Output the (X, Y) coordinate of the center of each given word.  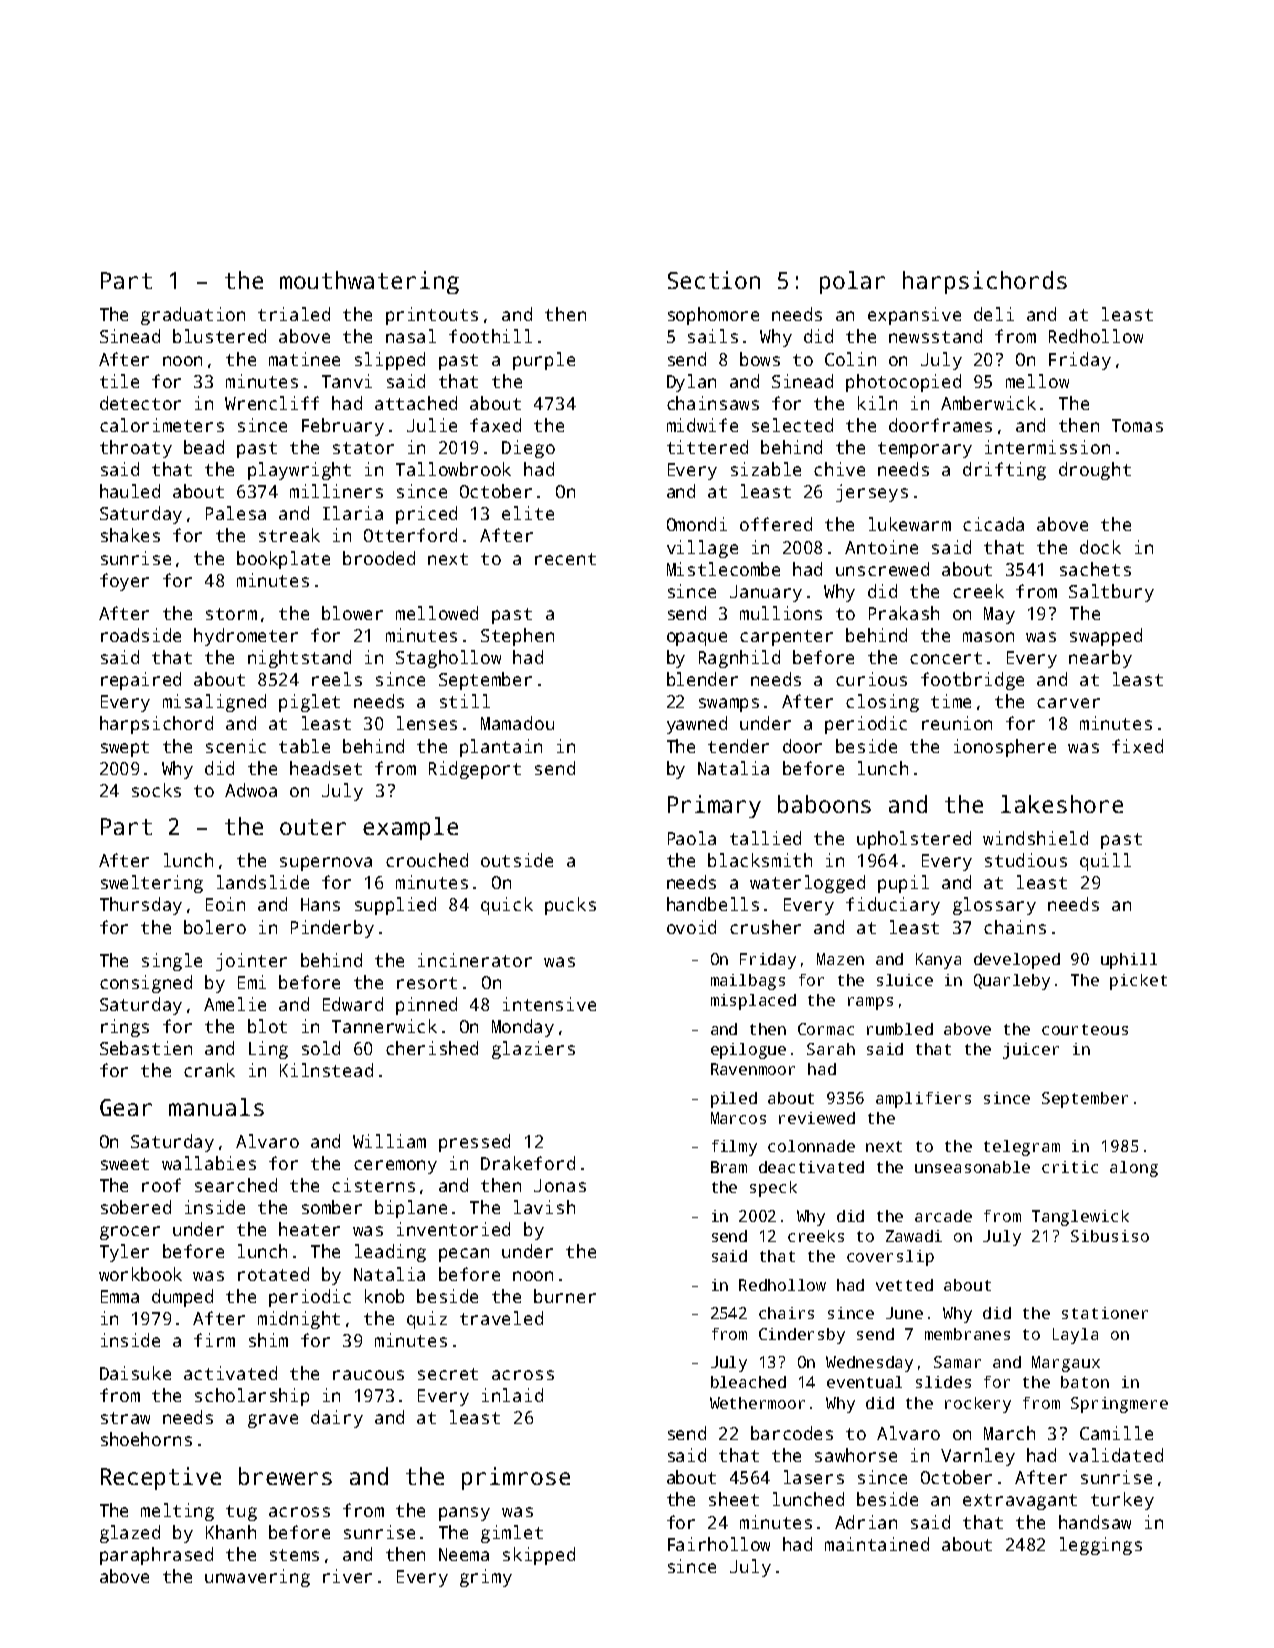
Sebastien (146, 1048)
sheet (734, 1499)
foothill (490, 336)
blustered (219, 336)
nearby (1100, 659)
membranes (967, 1334)
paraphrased (156, 1556)
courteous (1085, 1029)
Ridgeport (475, 770)
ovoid (691, 927)
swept (125, 749)
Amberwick (988, 403)
